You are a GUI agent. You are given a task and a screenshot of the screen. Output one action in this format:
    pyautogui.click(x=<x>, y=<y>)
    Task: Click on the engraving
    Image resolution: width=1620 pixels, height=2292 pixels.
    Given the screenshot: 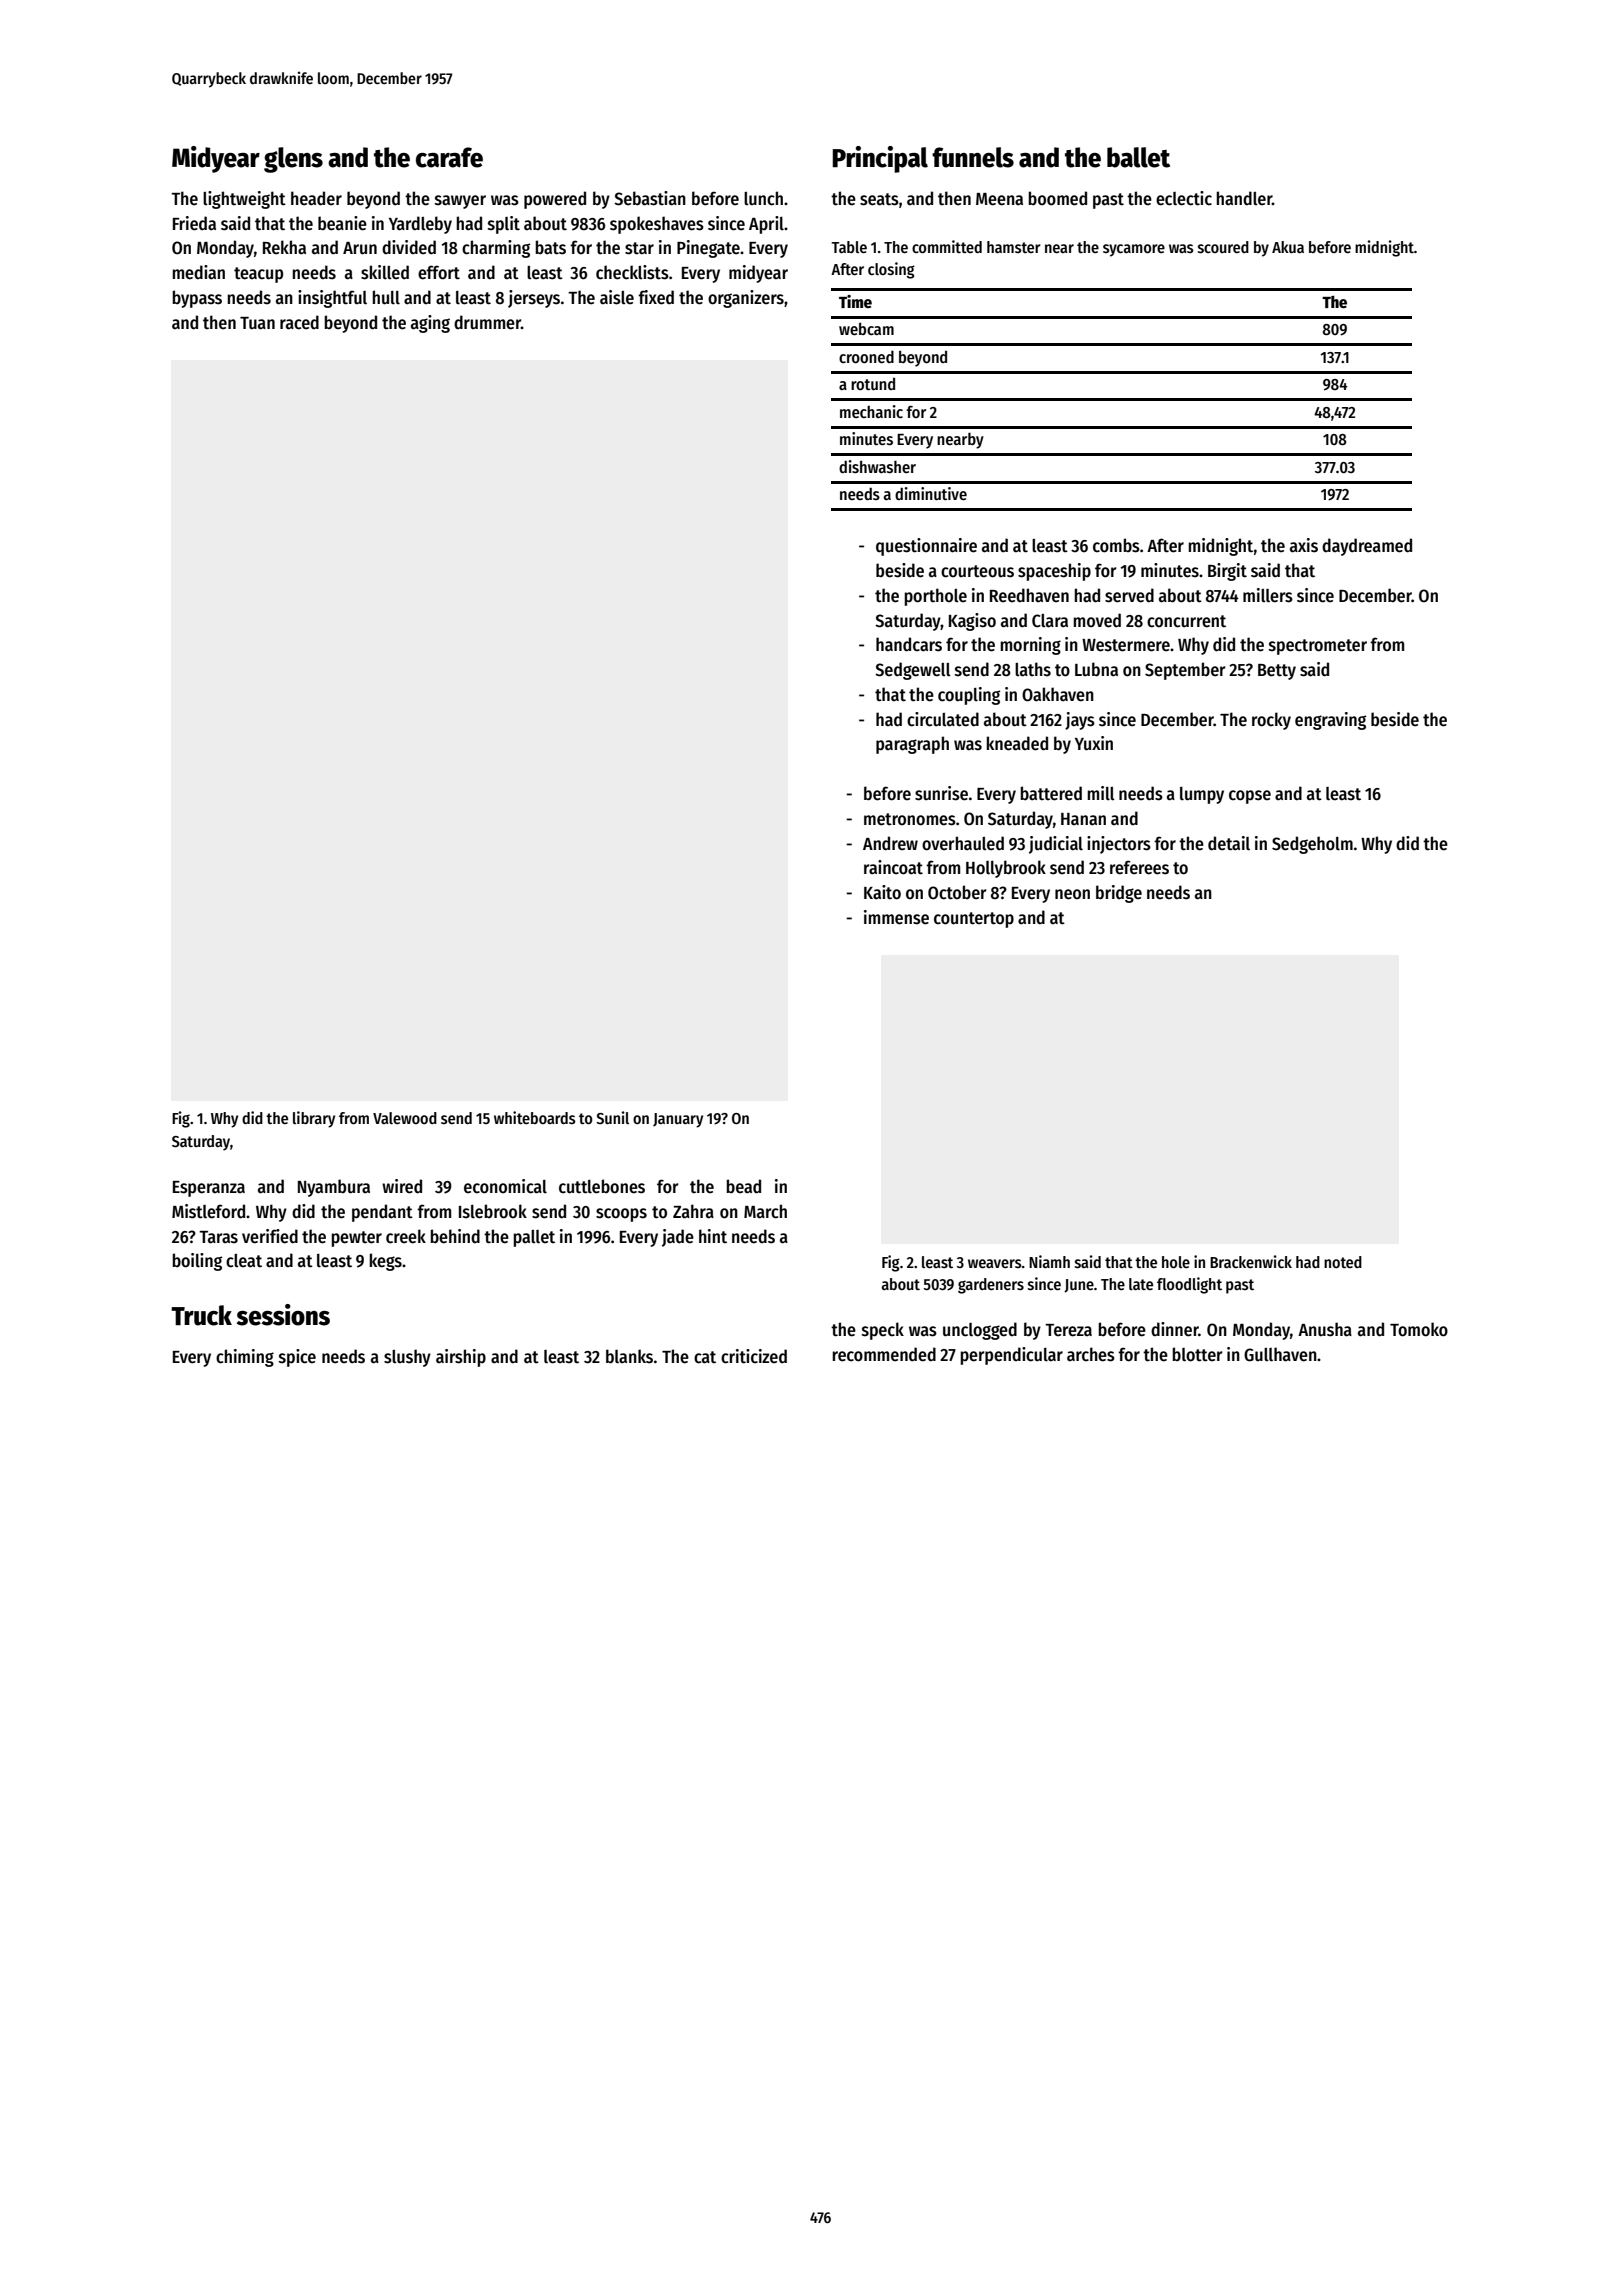 What is the action you would take?
    pyautogui.click(x=1330, y=721)
